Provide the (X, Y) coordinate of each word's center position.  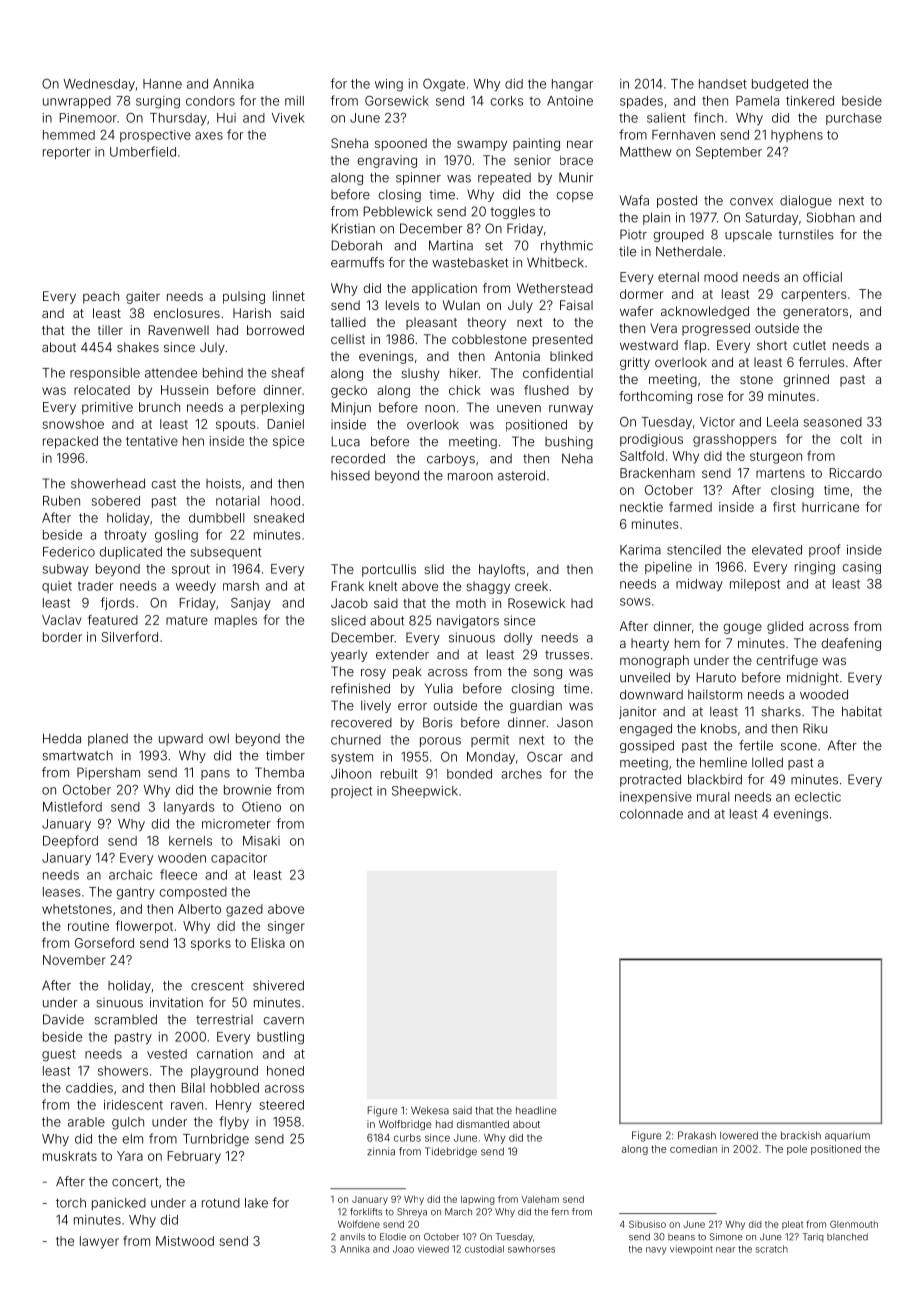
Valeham (540, 1199)
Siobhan (830, 217)
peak (407, 672)
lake (256, 1203)
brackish (801, 1135)
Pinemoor (88, 118)
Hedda (62, 738)
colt (851, 439)
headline (536, 1110)
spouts (236, 426)
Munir (576, 177)
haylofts (502, 570)
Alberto (199, 909)
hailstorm (715, 694)
